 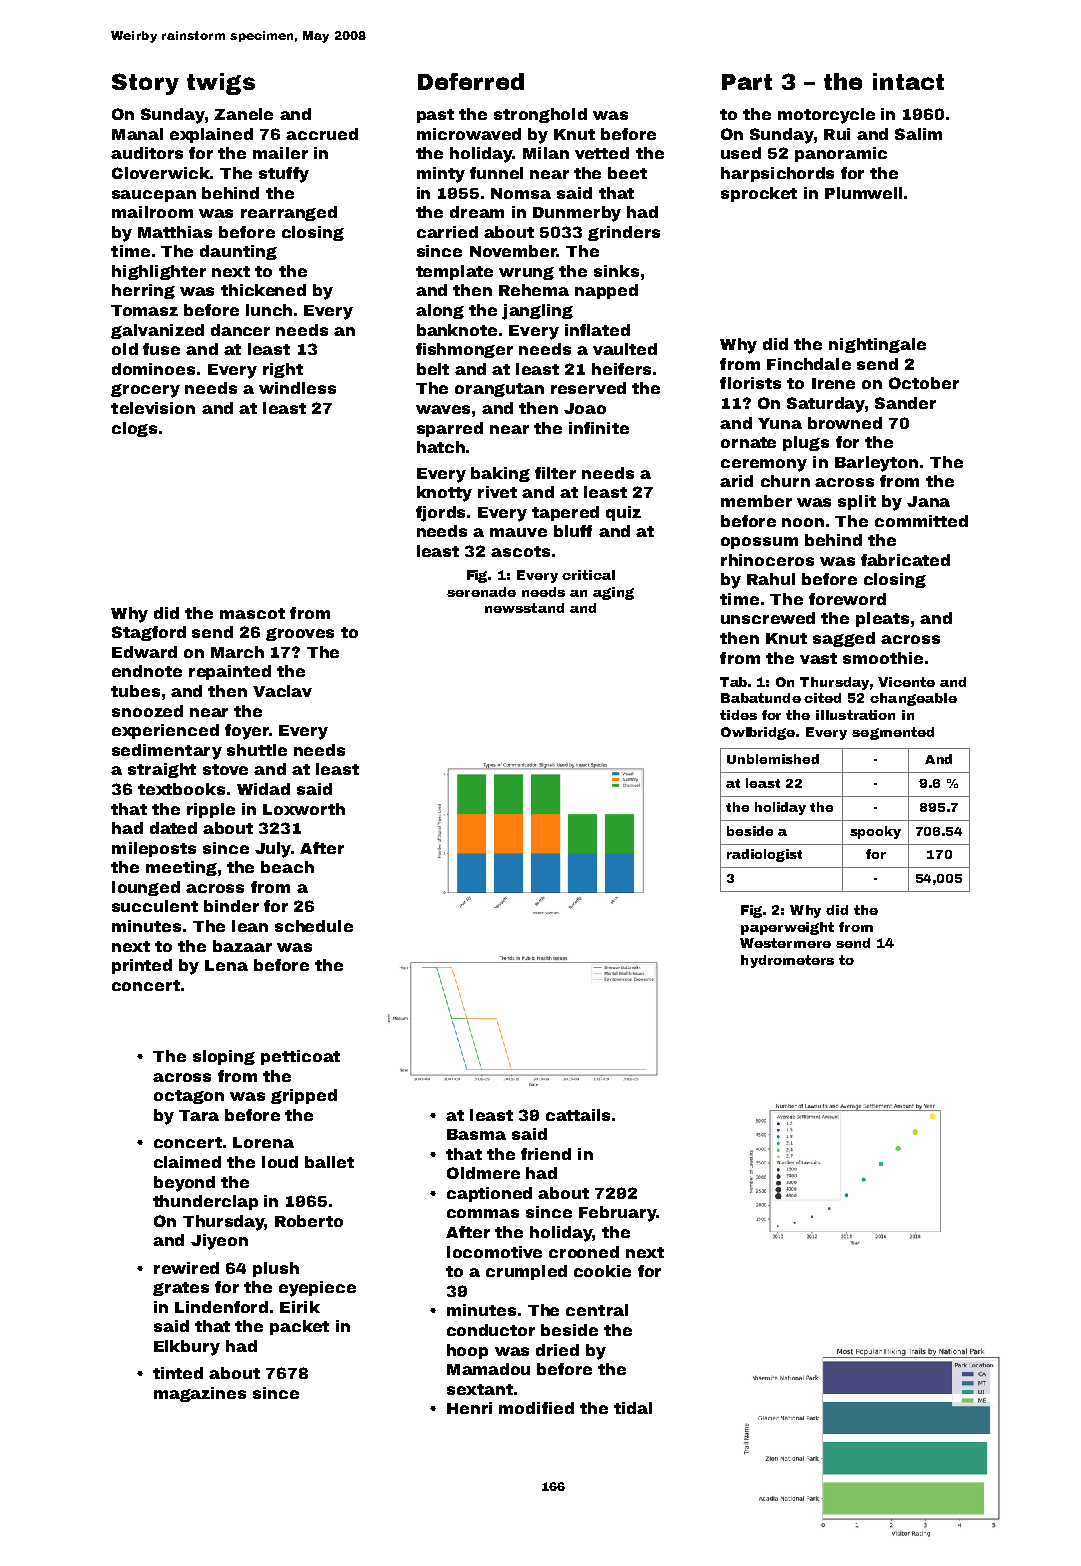 I want to click on spooky, so click(x=875, y=832).
